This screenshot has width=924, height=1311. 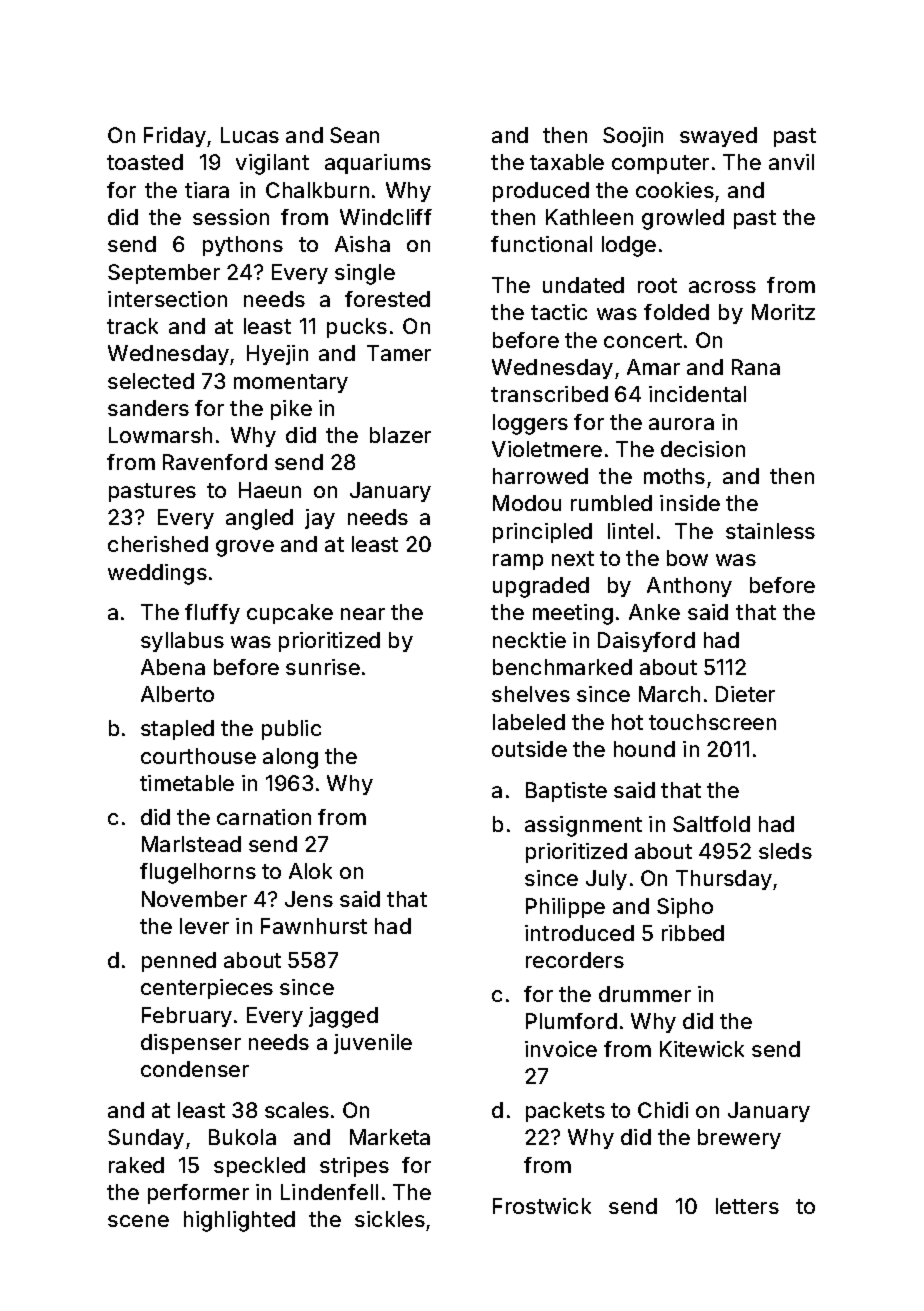 I want to click on performer, so click(x=198, y=1194).
